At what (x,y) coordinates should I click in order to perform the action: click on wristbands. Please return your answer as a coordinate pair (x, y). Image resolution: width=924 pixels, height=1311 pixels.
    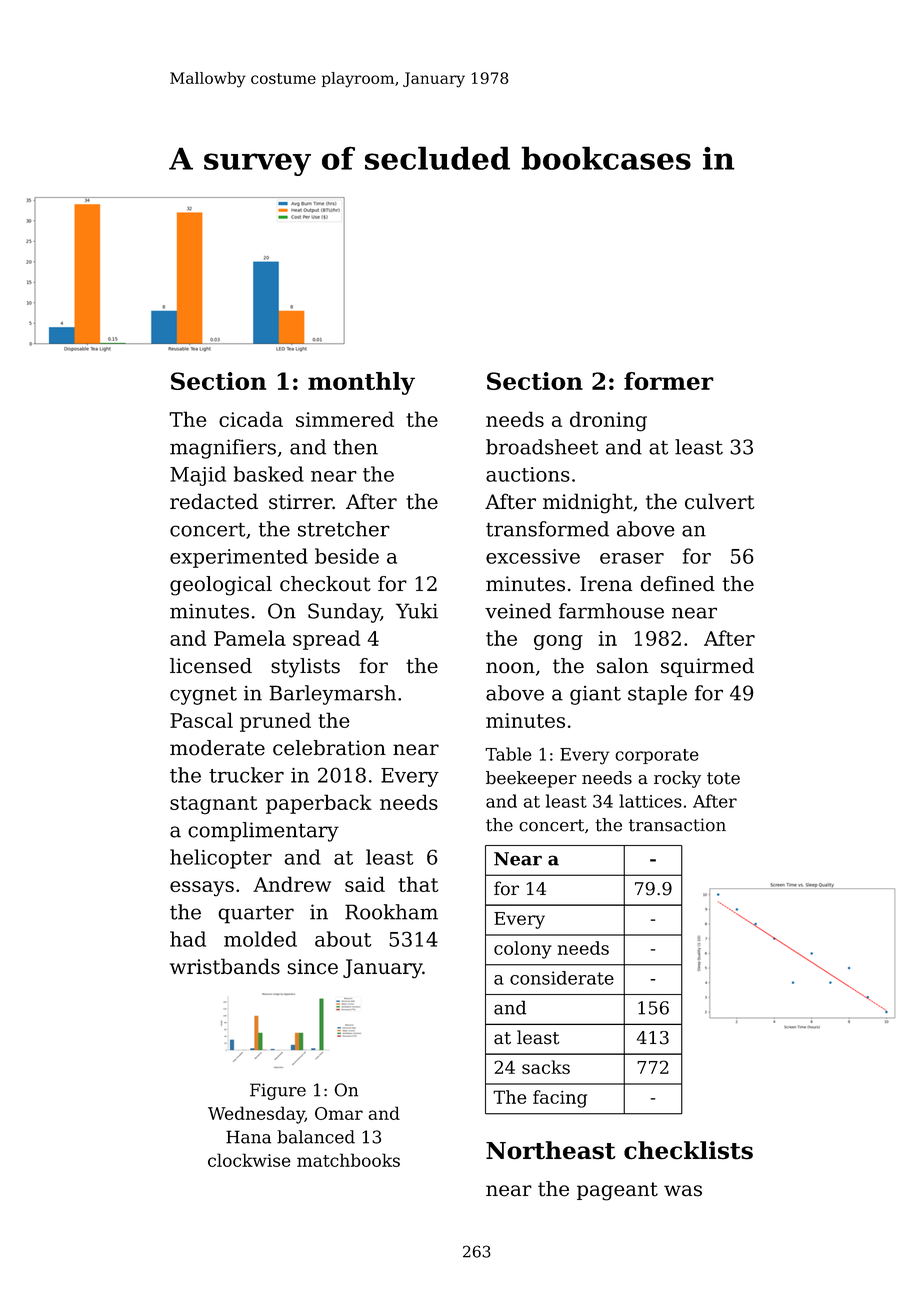
    Looking at the image, I should click on (225, 966).
